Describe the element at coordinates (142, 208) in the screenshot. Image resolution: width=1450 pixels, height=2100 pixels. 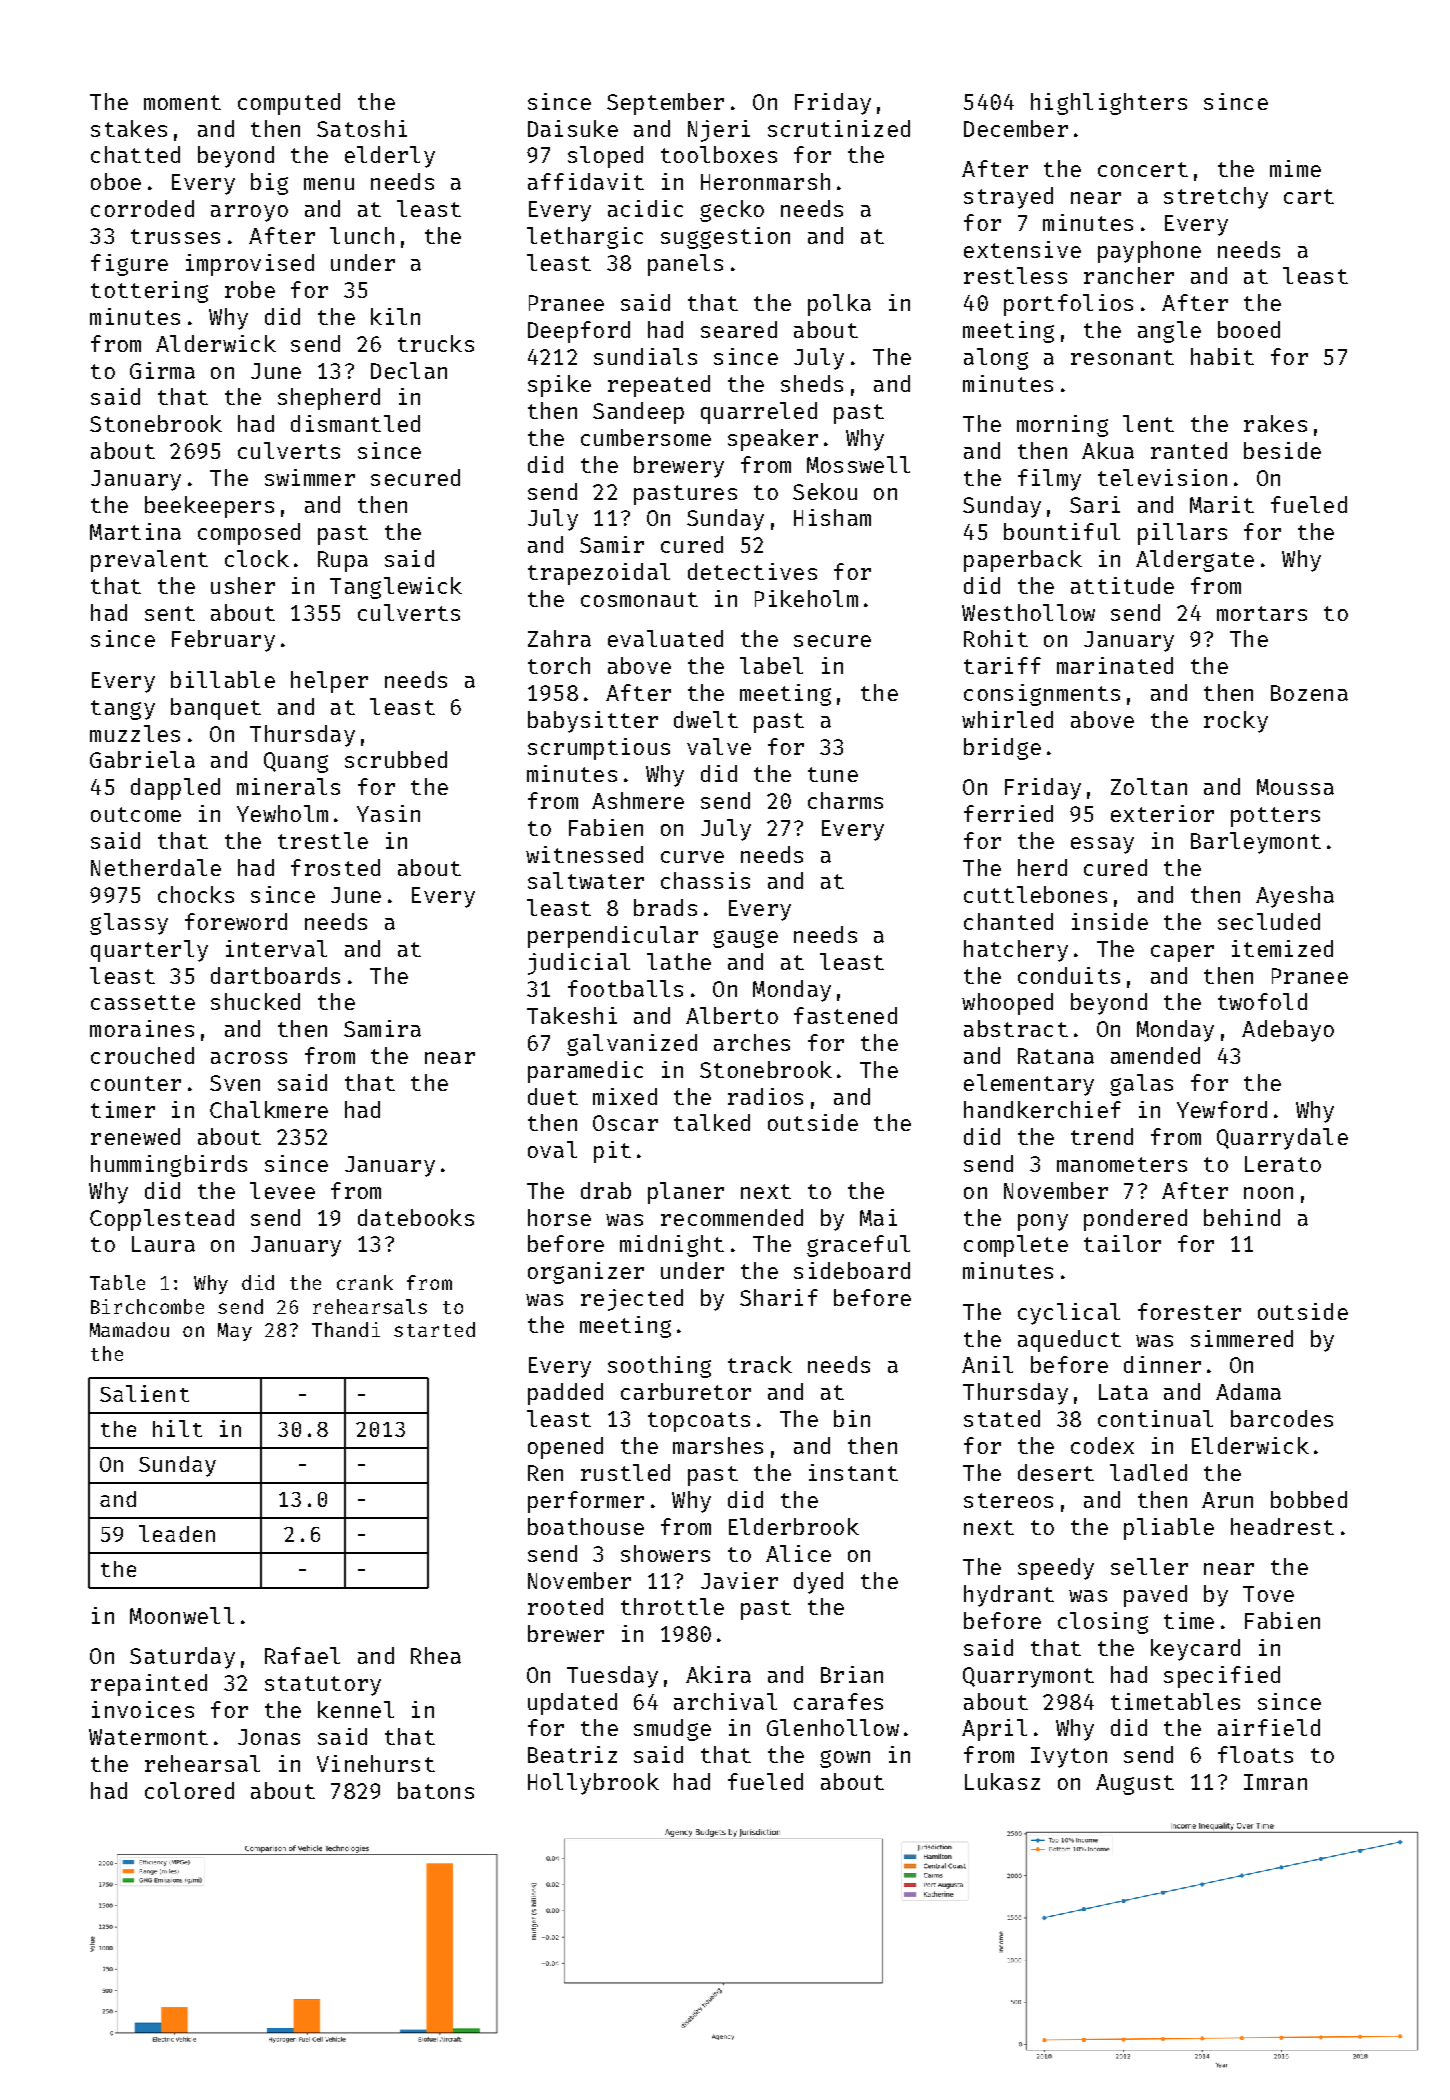
I see `corroded` at that location.
